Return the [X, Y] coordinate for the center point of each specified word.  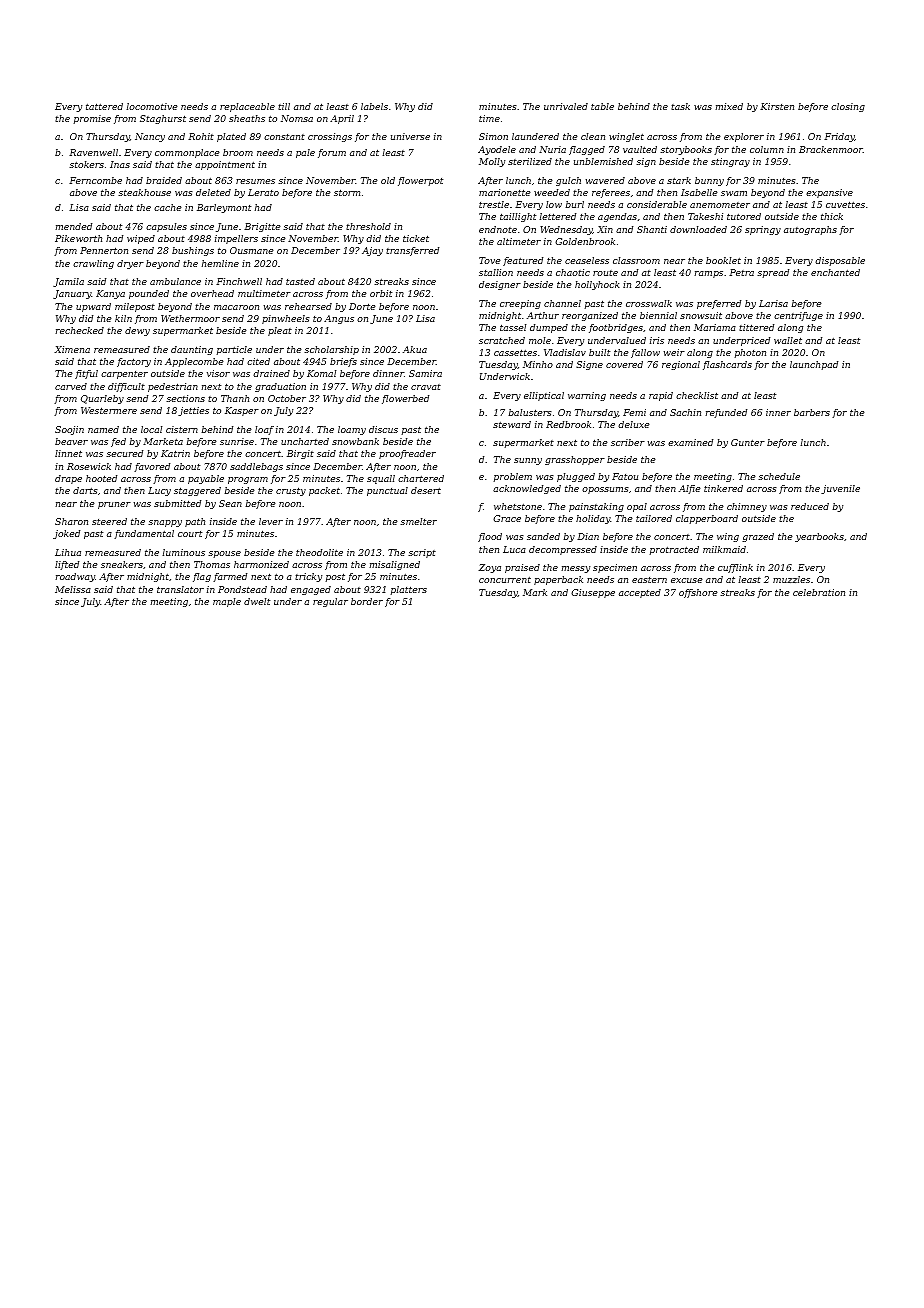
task [680, 106]
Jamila [68, 282]
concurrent [505, 580]
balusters [530, 412]
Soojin [69, 430]
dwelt [257, 601]
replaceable [247, 107]
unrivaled [566, 106]
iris [657, 340]
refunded [726, 413]
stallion [496, 272]
